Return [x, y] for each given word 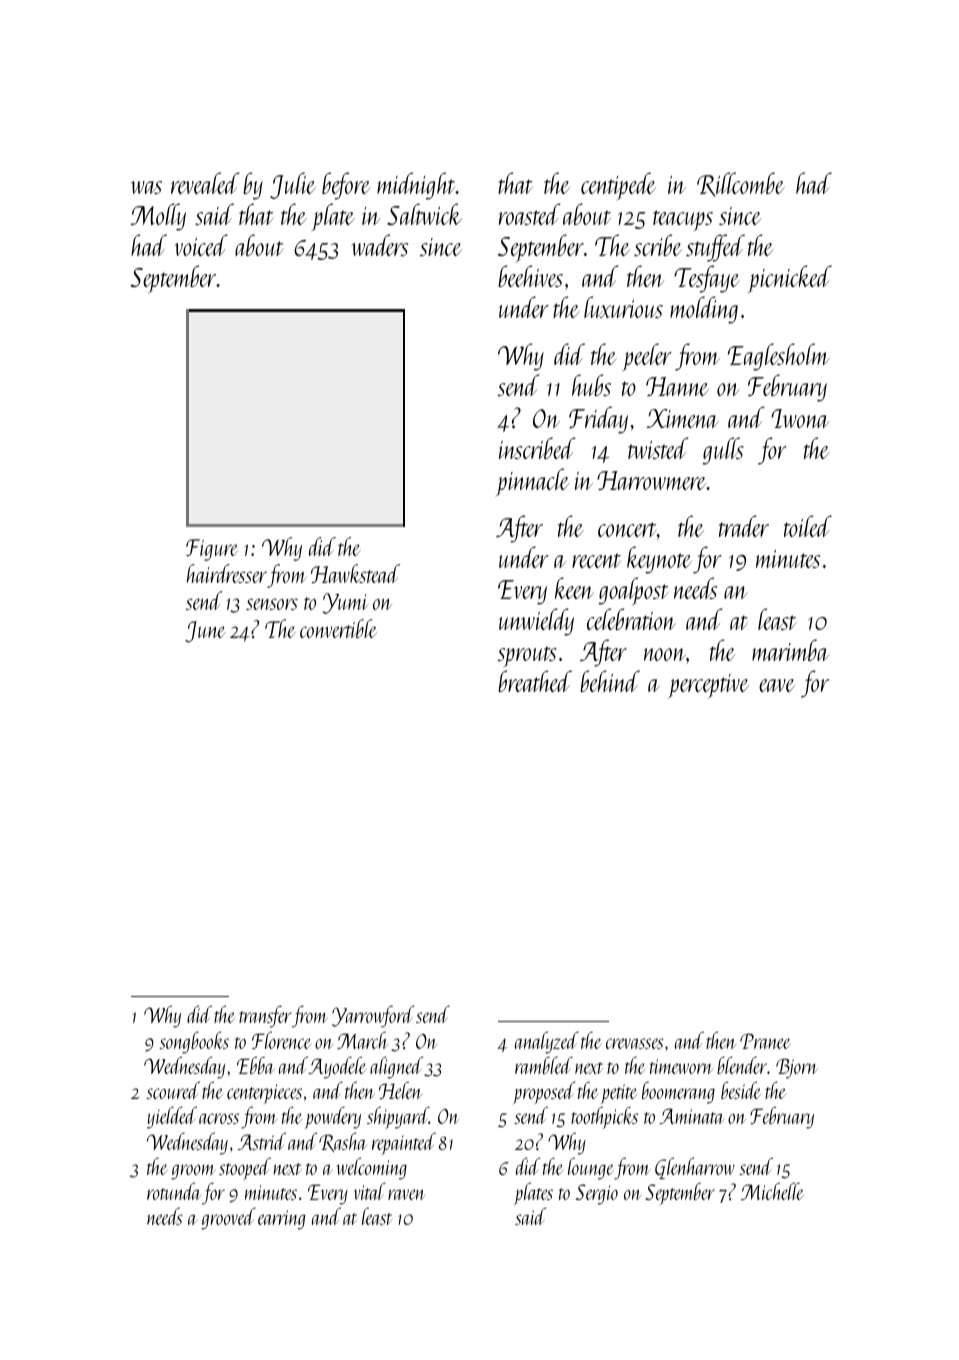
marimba [790, 650]
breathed [535, 681]
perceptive [708, 686]
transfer [265, 1016]
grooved [228, 1218]
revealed [205, 183]
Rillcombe [741, 184]
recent [596, 560]
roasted [529, 214]
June [205, 632]
